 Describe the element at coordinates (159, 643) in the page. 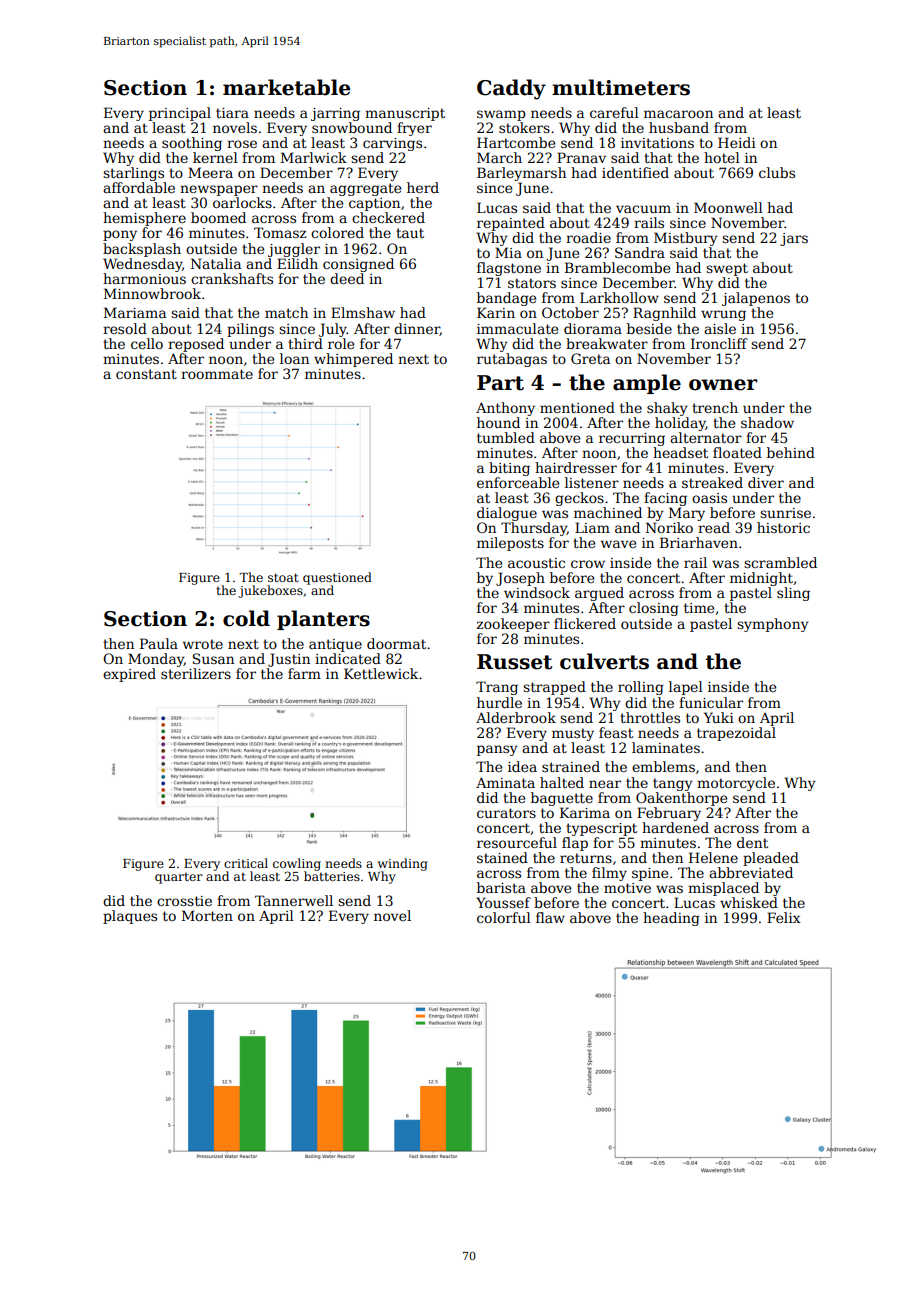

I see `Paula` at that location.
